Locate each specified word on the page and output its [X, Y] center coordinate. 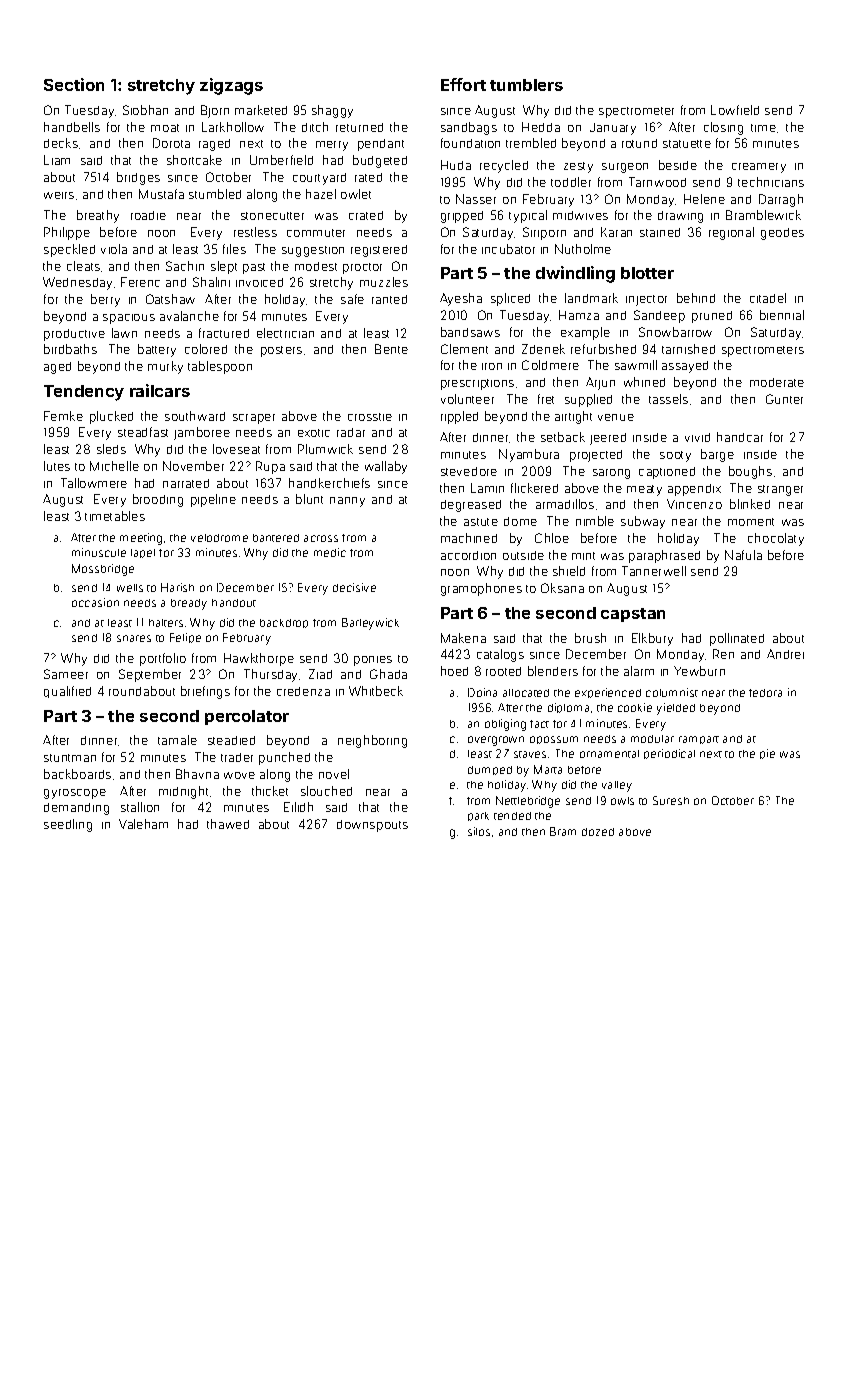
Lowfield [735, 110]
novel [334, 774]
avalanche [189, 316]
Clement [464, 349]
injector [646, 300]
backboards [77, 774]
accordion [468, 555]
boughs [750, 472]
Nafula [743, 555]
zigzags [231, 86]
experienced [608, 693]
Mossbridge [103, 570]
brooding [158, 500]
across [321, 538]
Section [74, 84]
